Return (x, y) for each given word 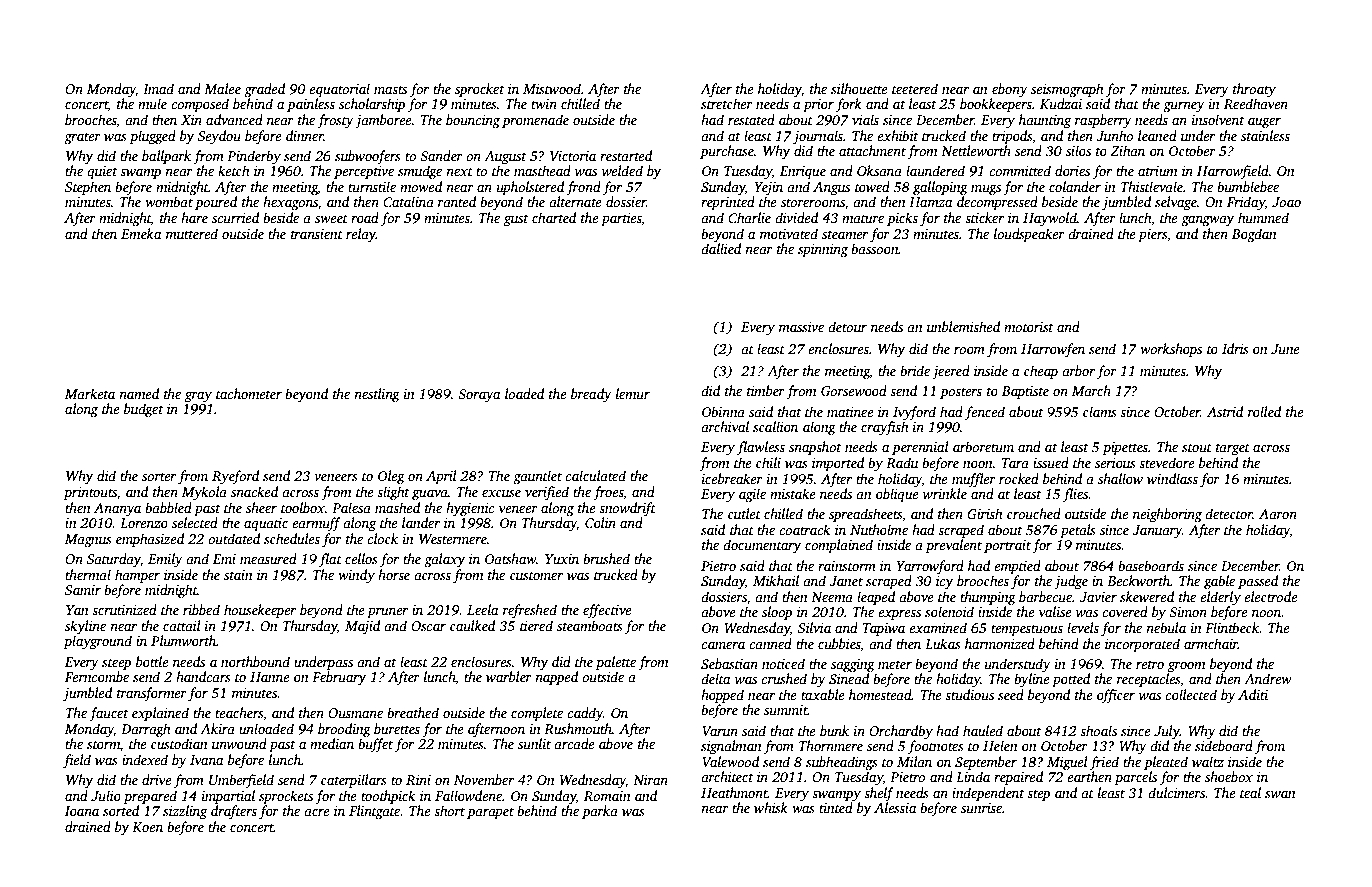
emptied (1017, 567)
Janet (846, 581)
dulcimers (1176, 792)
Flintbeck (1232, 627)
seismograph (1067, 90)
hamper (137, 576)
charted (554, 217)
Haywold (1050, 219)
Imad (158, 88)
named (139, 393)
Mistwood (552, 88)
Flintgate (374, 812)
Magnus (88, 540)
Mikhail (776, 580)
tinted (836, 807)
